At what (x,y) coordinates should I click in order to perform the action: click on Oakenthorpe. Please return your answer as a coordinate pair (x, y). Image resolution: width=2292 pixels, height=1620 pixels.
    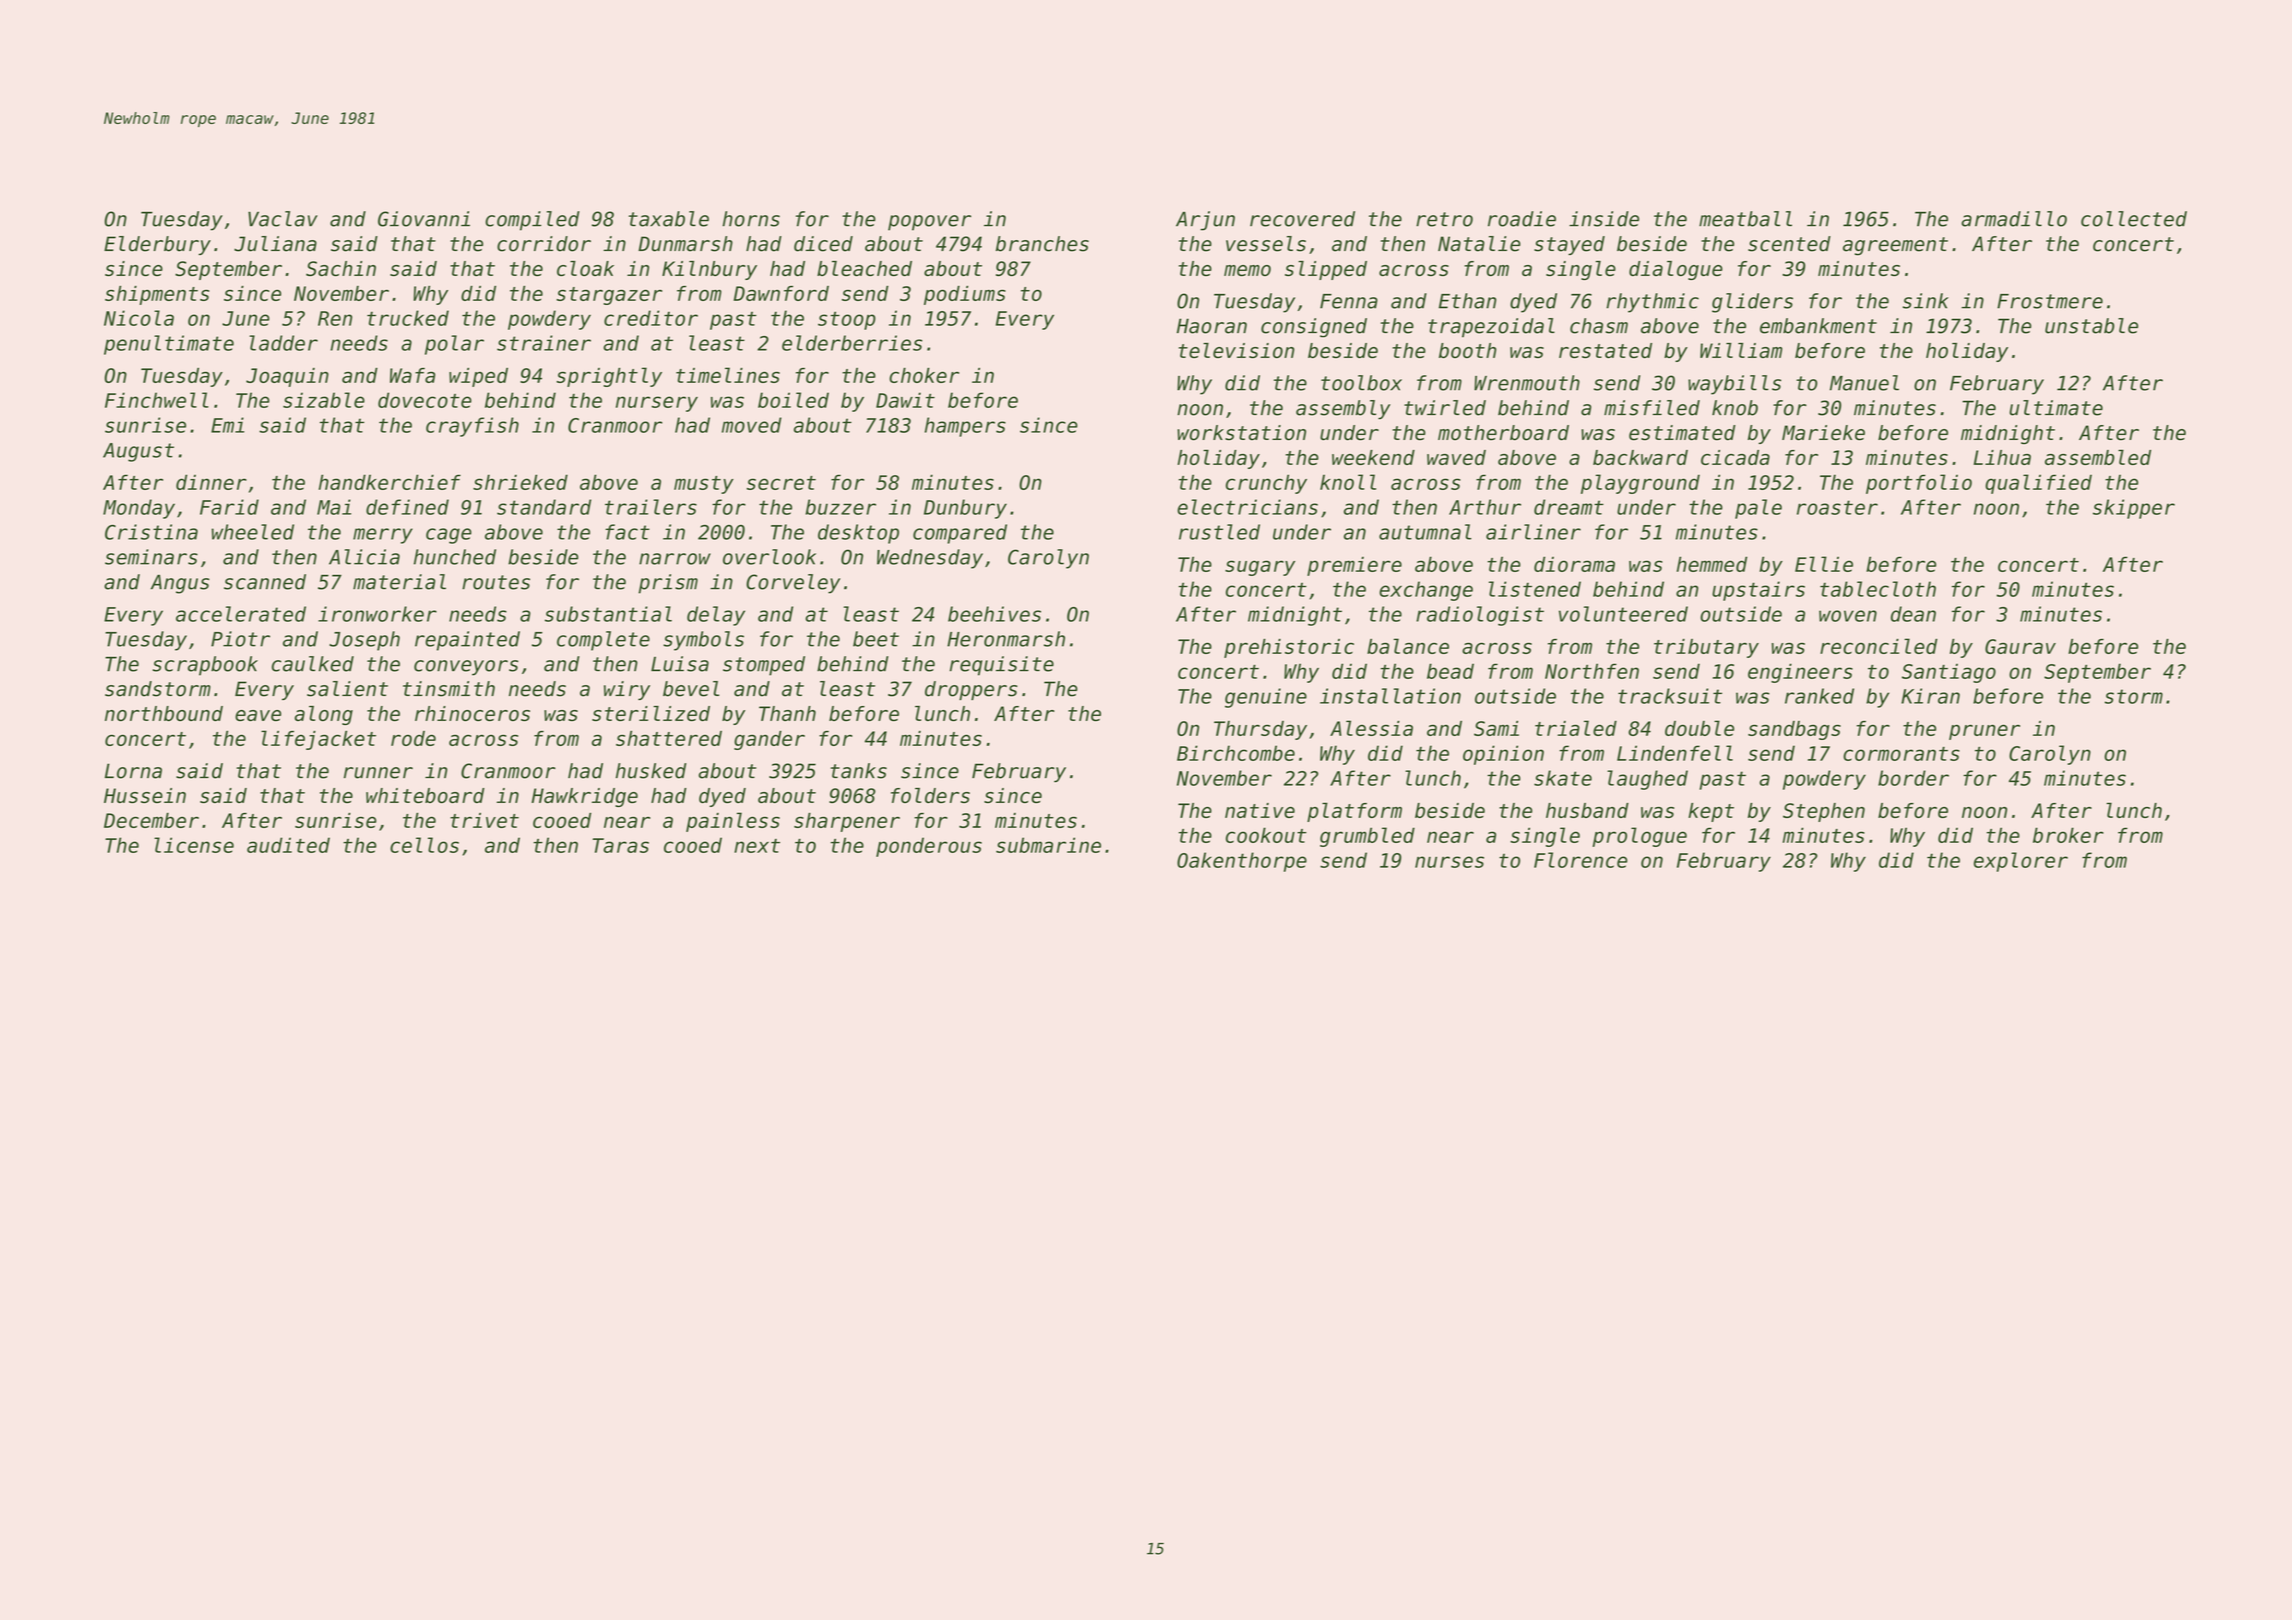
    Looking at the image, I should click on (1242, 862).
